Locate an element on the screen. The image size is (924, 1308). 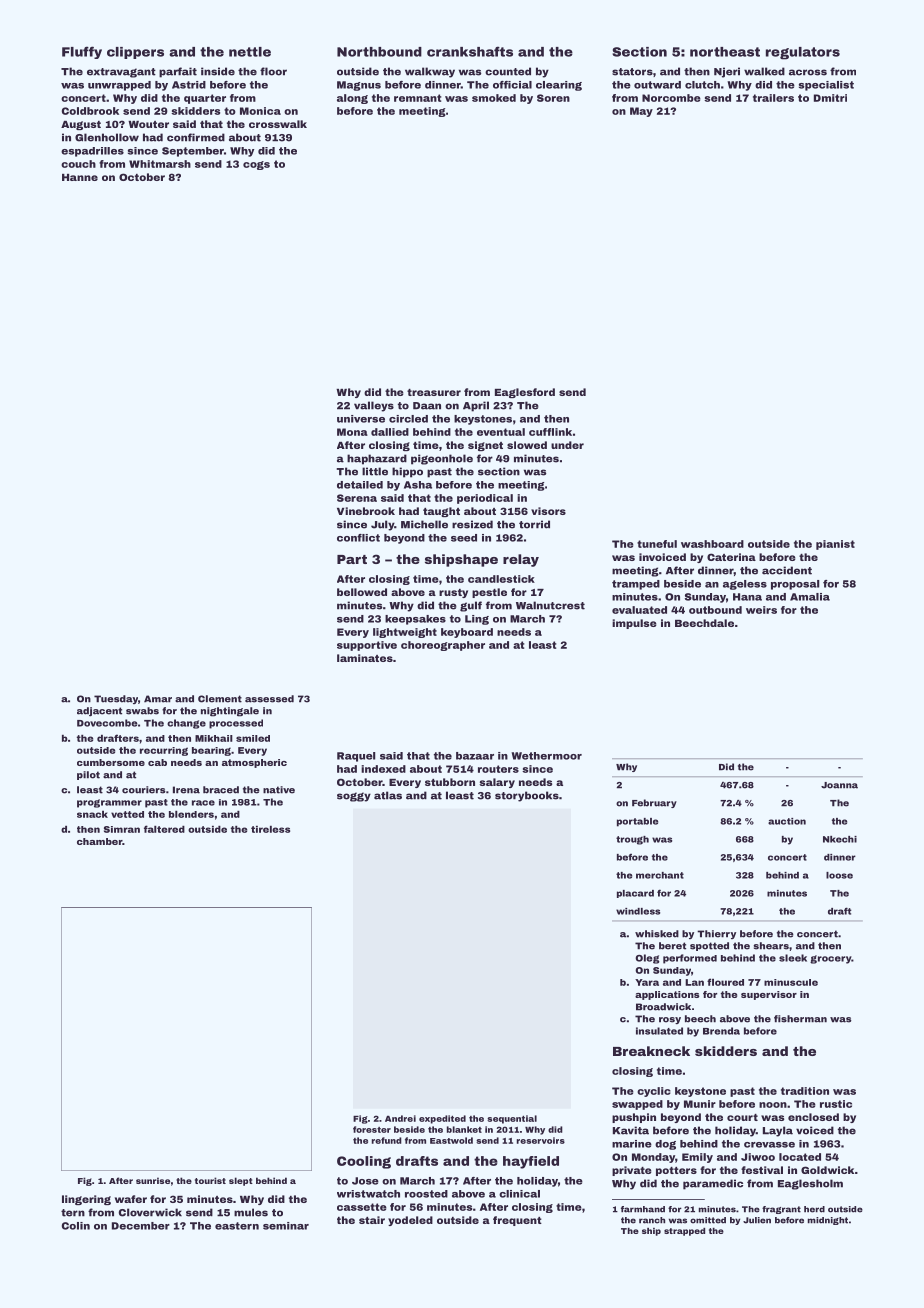
Soren is located at coordinates (553, 98).
